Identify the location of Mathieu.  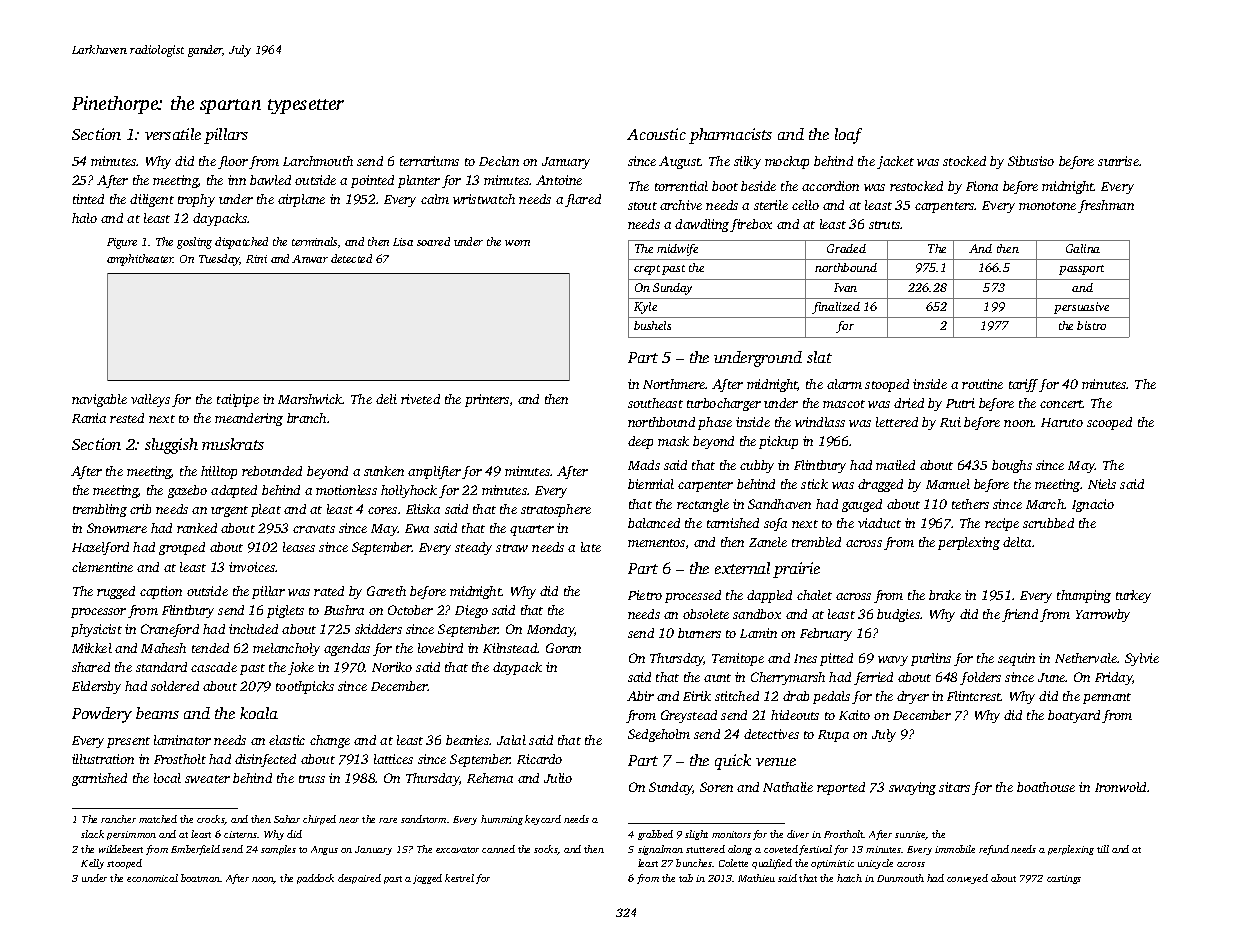
(756, 878).
